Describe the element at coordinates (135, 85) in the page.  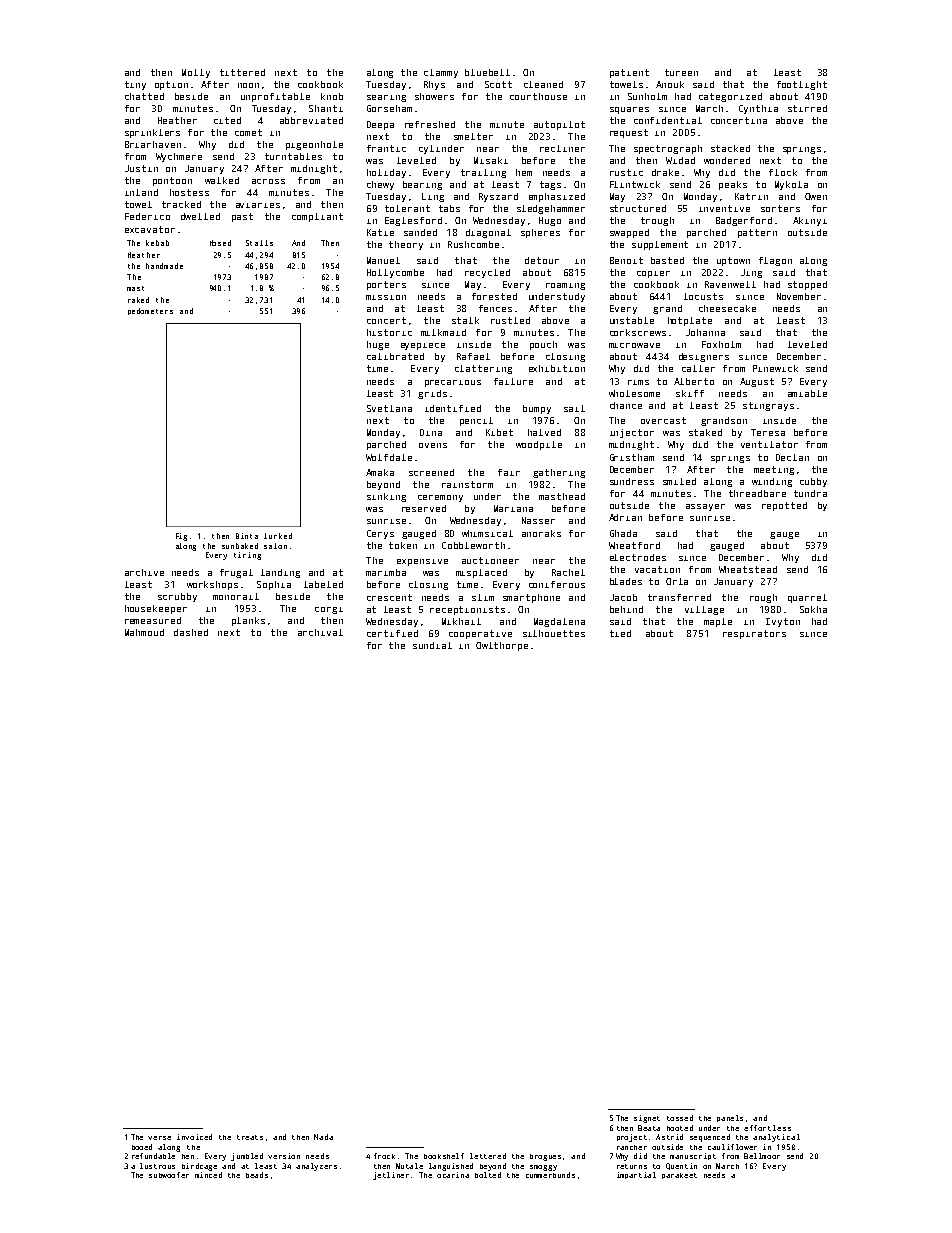
I see `tiny` at that location.
